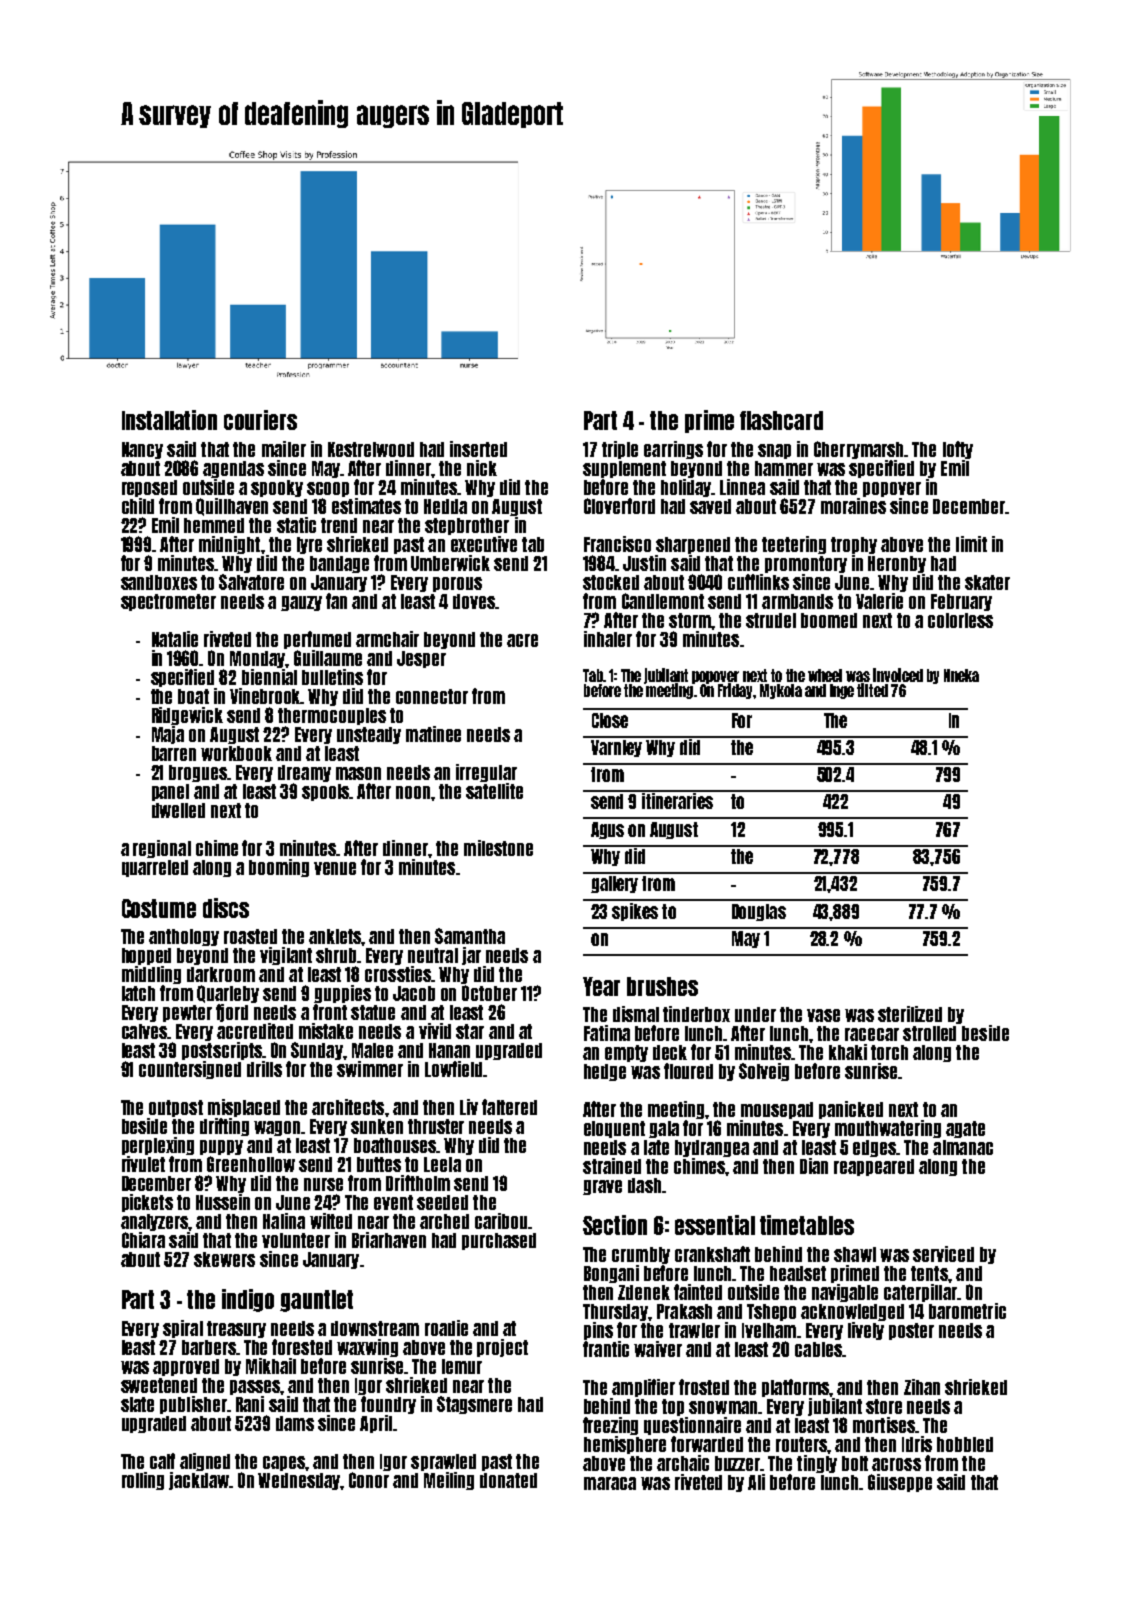 The image size is (1132, 1601). I want to click on Giuseppe, so click(900, 1483).
